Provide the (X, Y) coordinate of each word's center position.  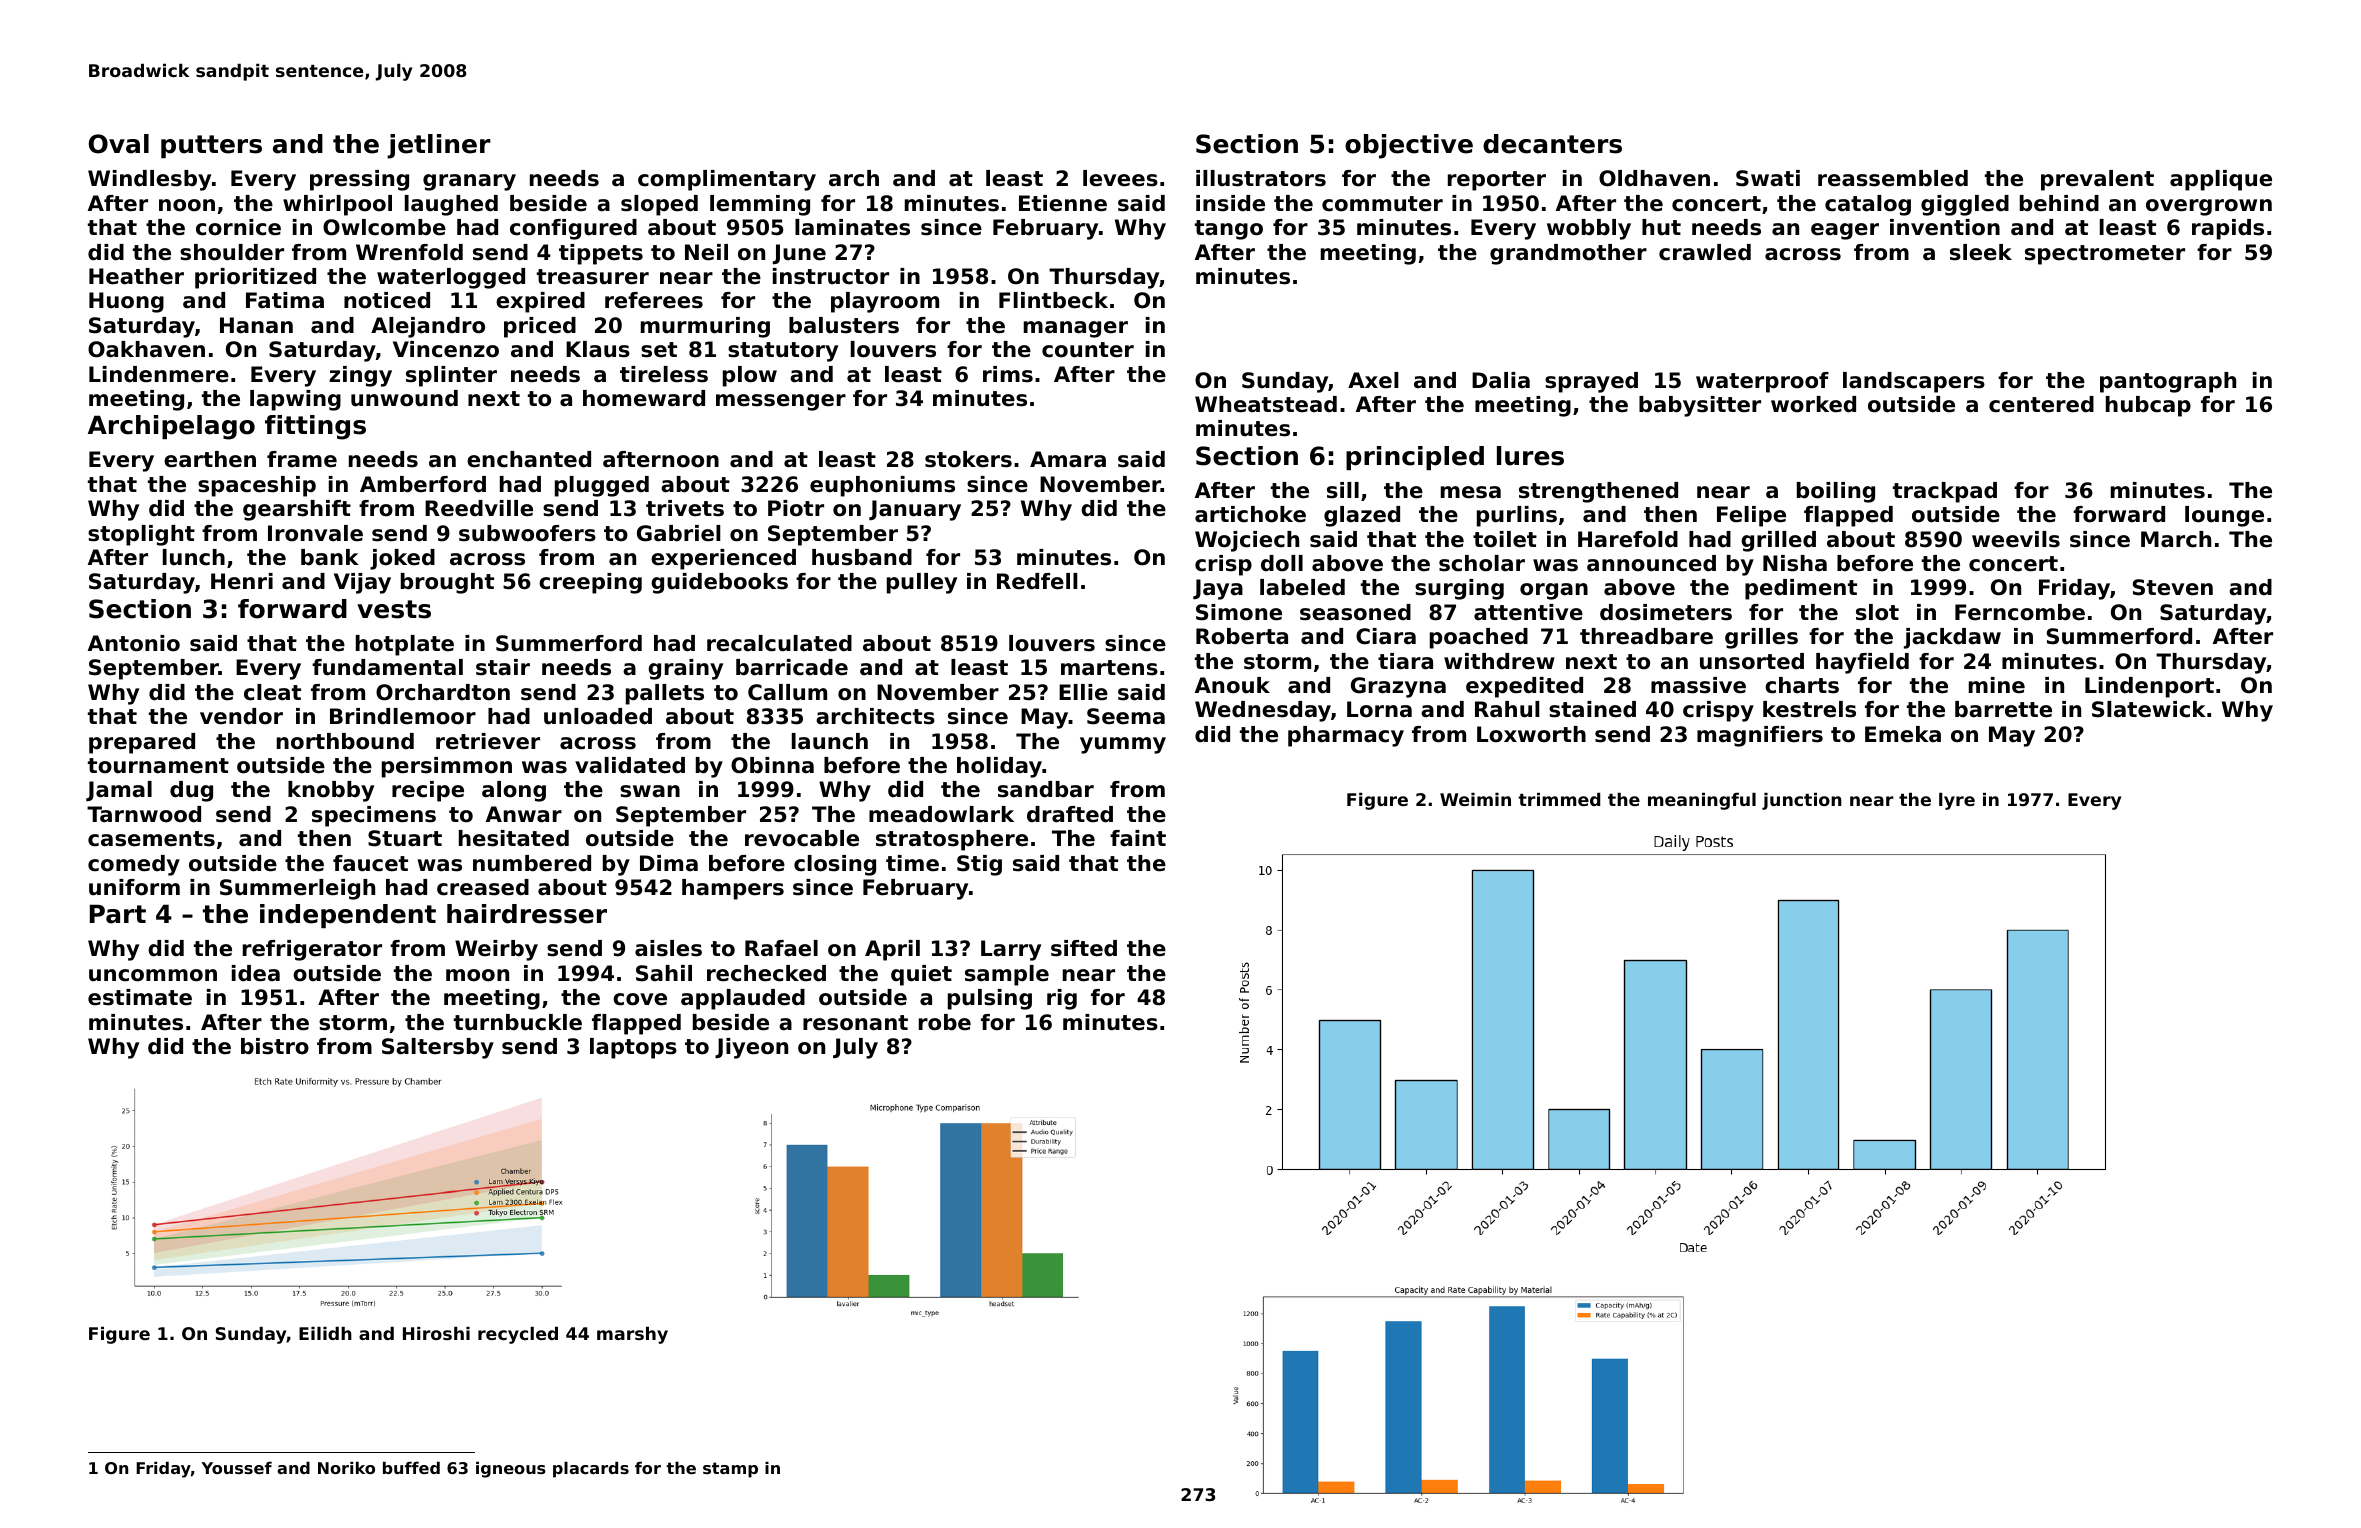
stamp (730, 1470)
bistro (275, 1046)
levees (1120, 178)
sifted (1084, 948)
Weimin (1475, 799)
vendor (241, 716)
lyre (1957, 801)
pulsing (990, 999)
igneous (511, 1469)
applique (2221, 180)
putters (211, 146)
